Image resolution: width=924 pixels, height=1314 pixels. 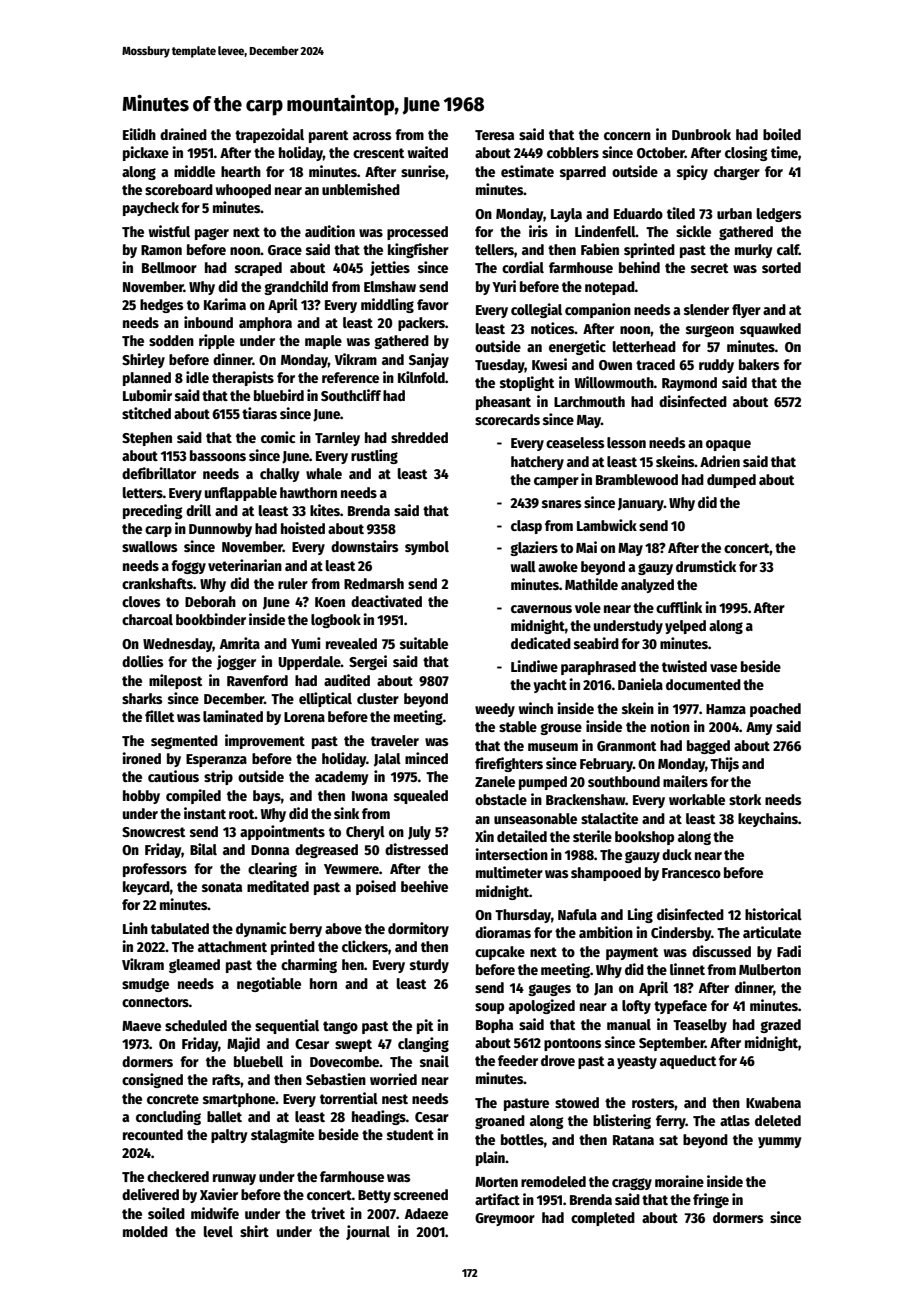 What do you see at coordinates (183, 134) in the screenshot?
I see `drained` at bounding box center [183, 134].
